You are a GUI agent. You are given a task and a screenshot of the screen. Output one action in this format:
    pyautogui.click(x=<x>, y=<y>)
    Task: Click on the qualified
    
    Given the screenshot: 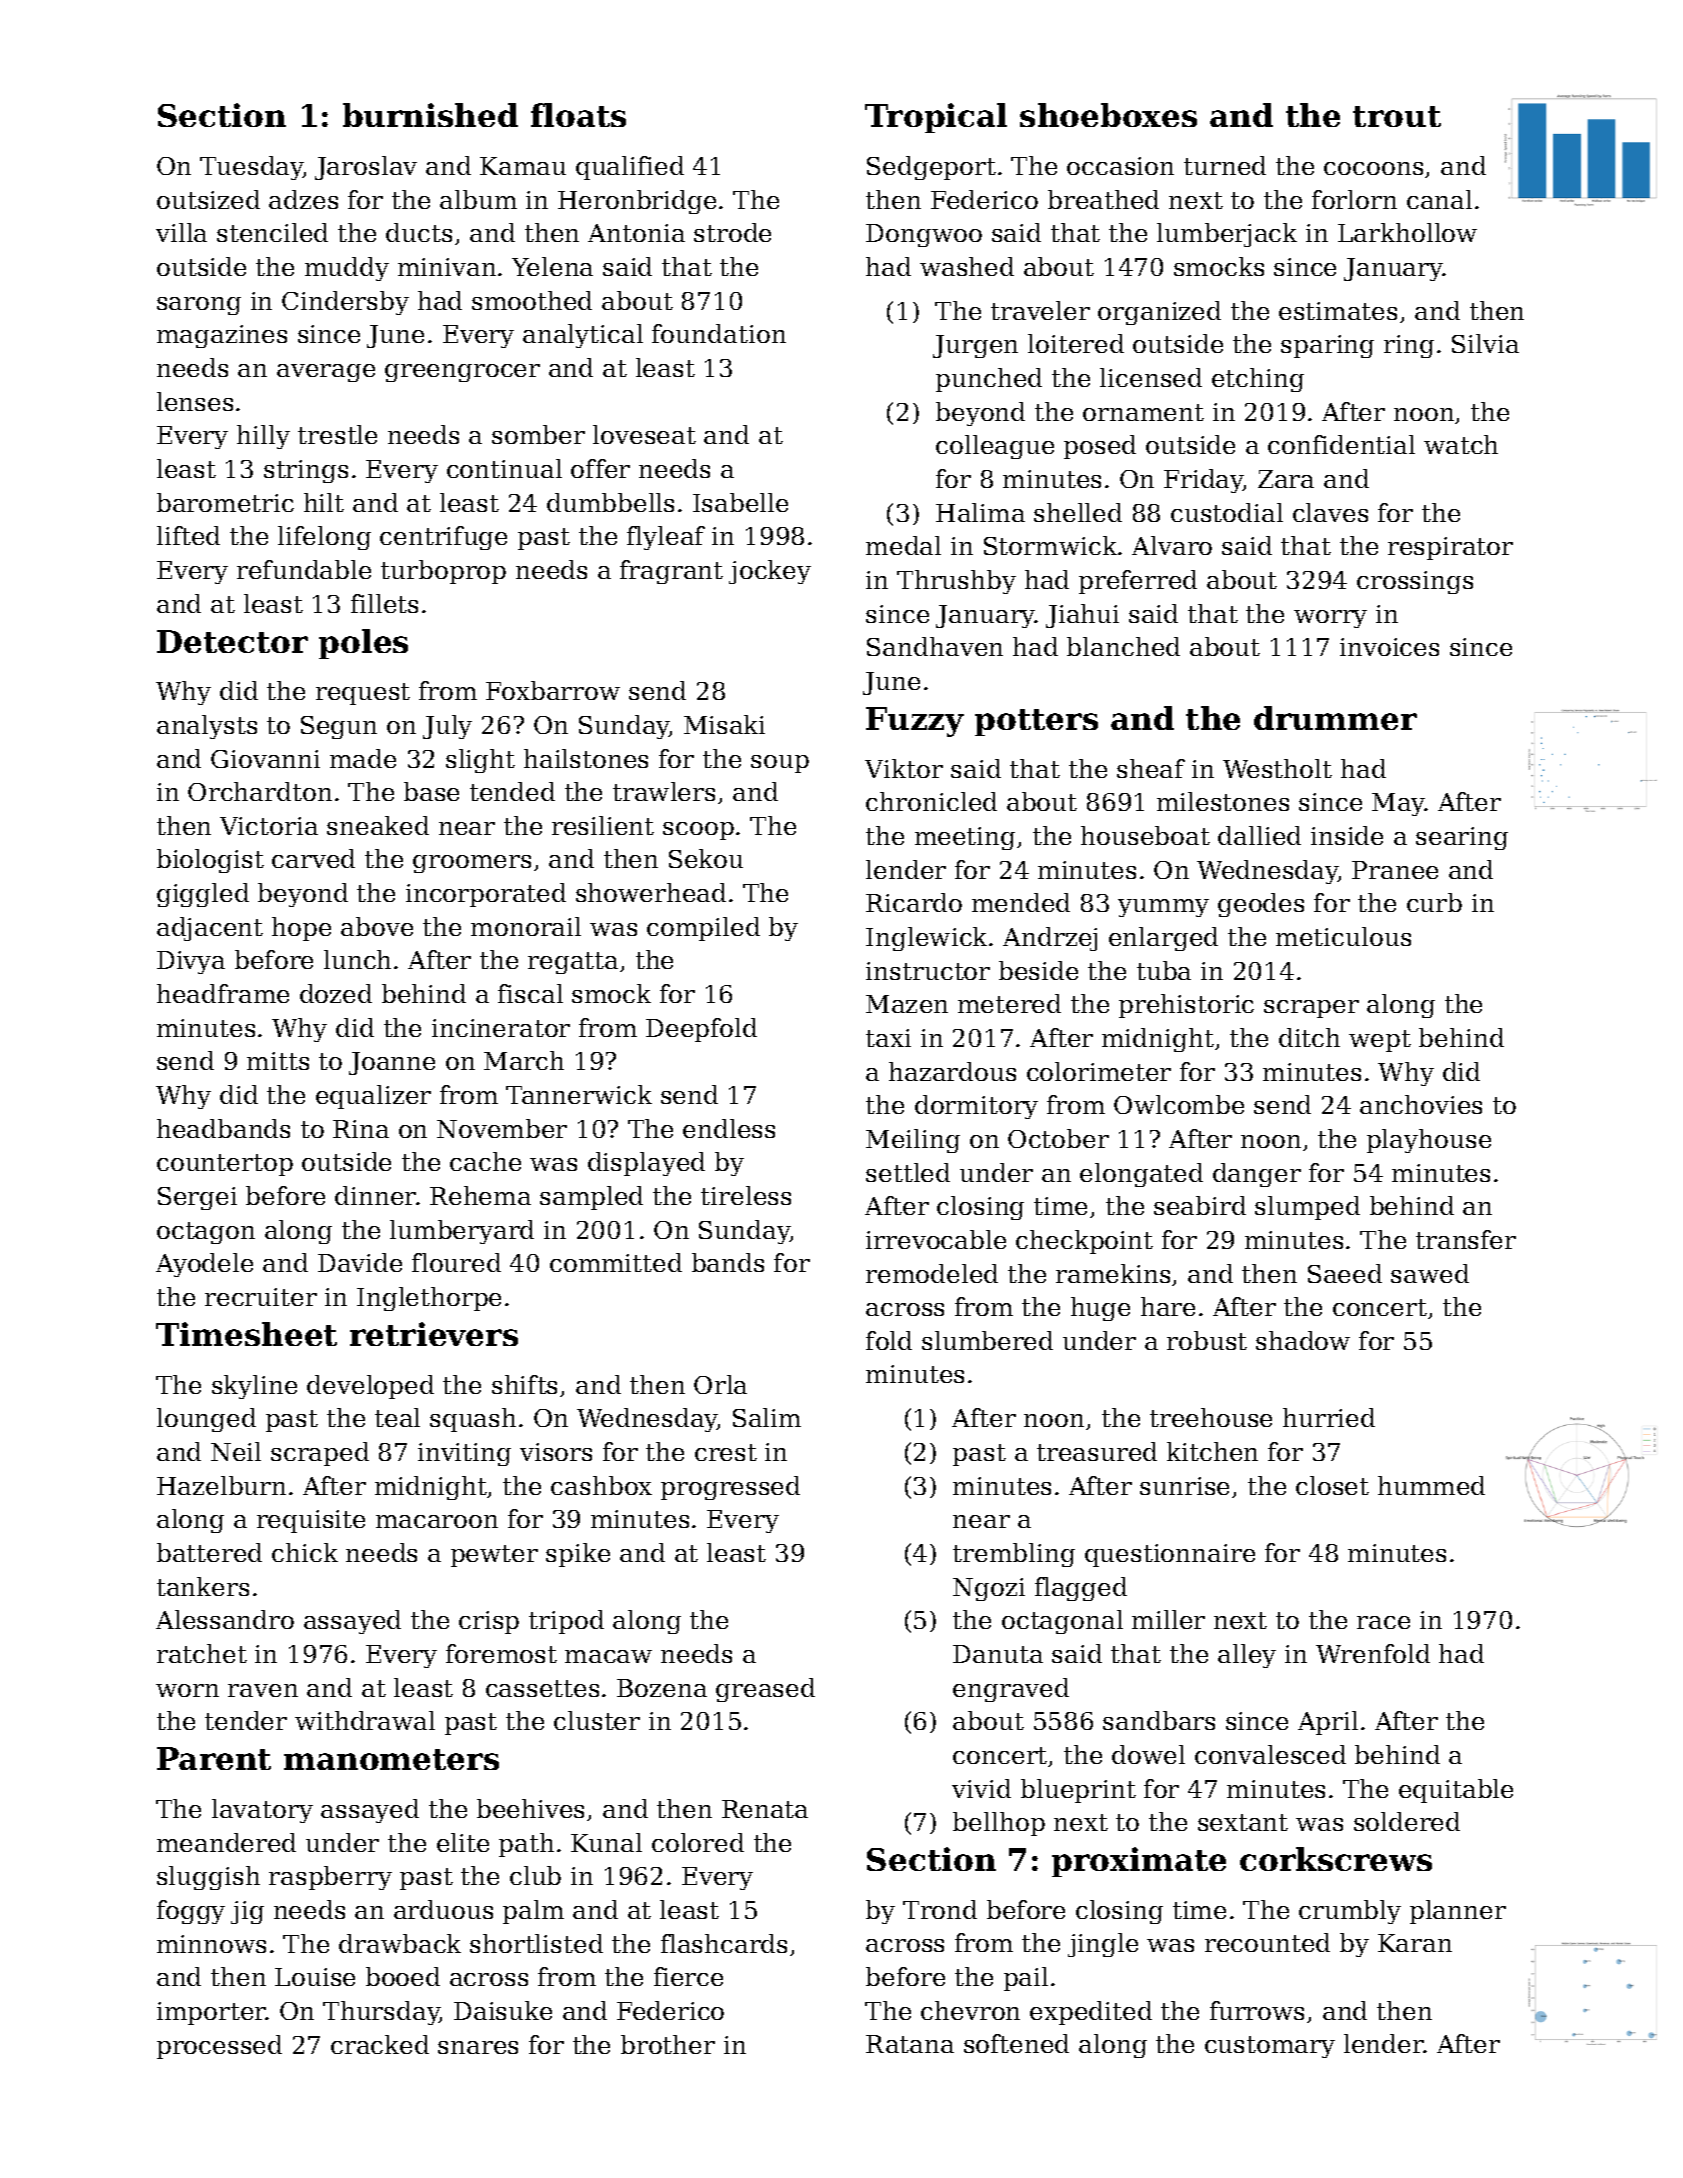 What is the action you would take?
    pyautogui.click(x=630, y=168)
